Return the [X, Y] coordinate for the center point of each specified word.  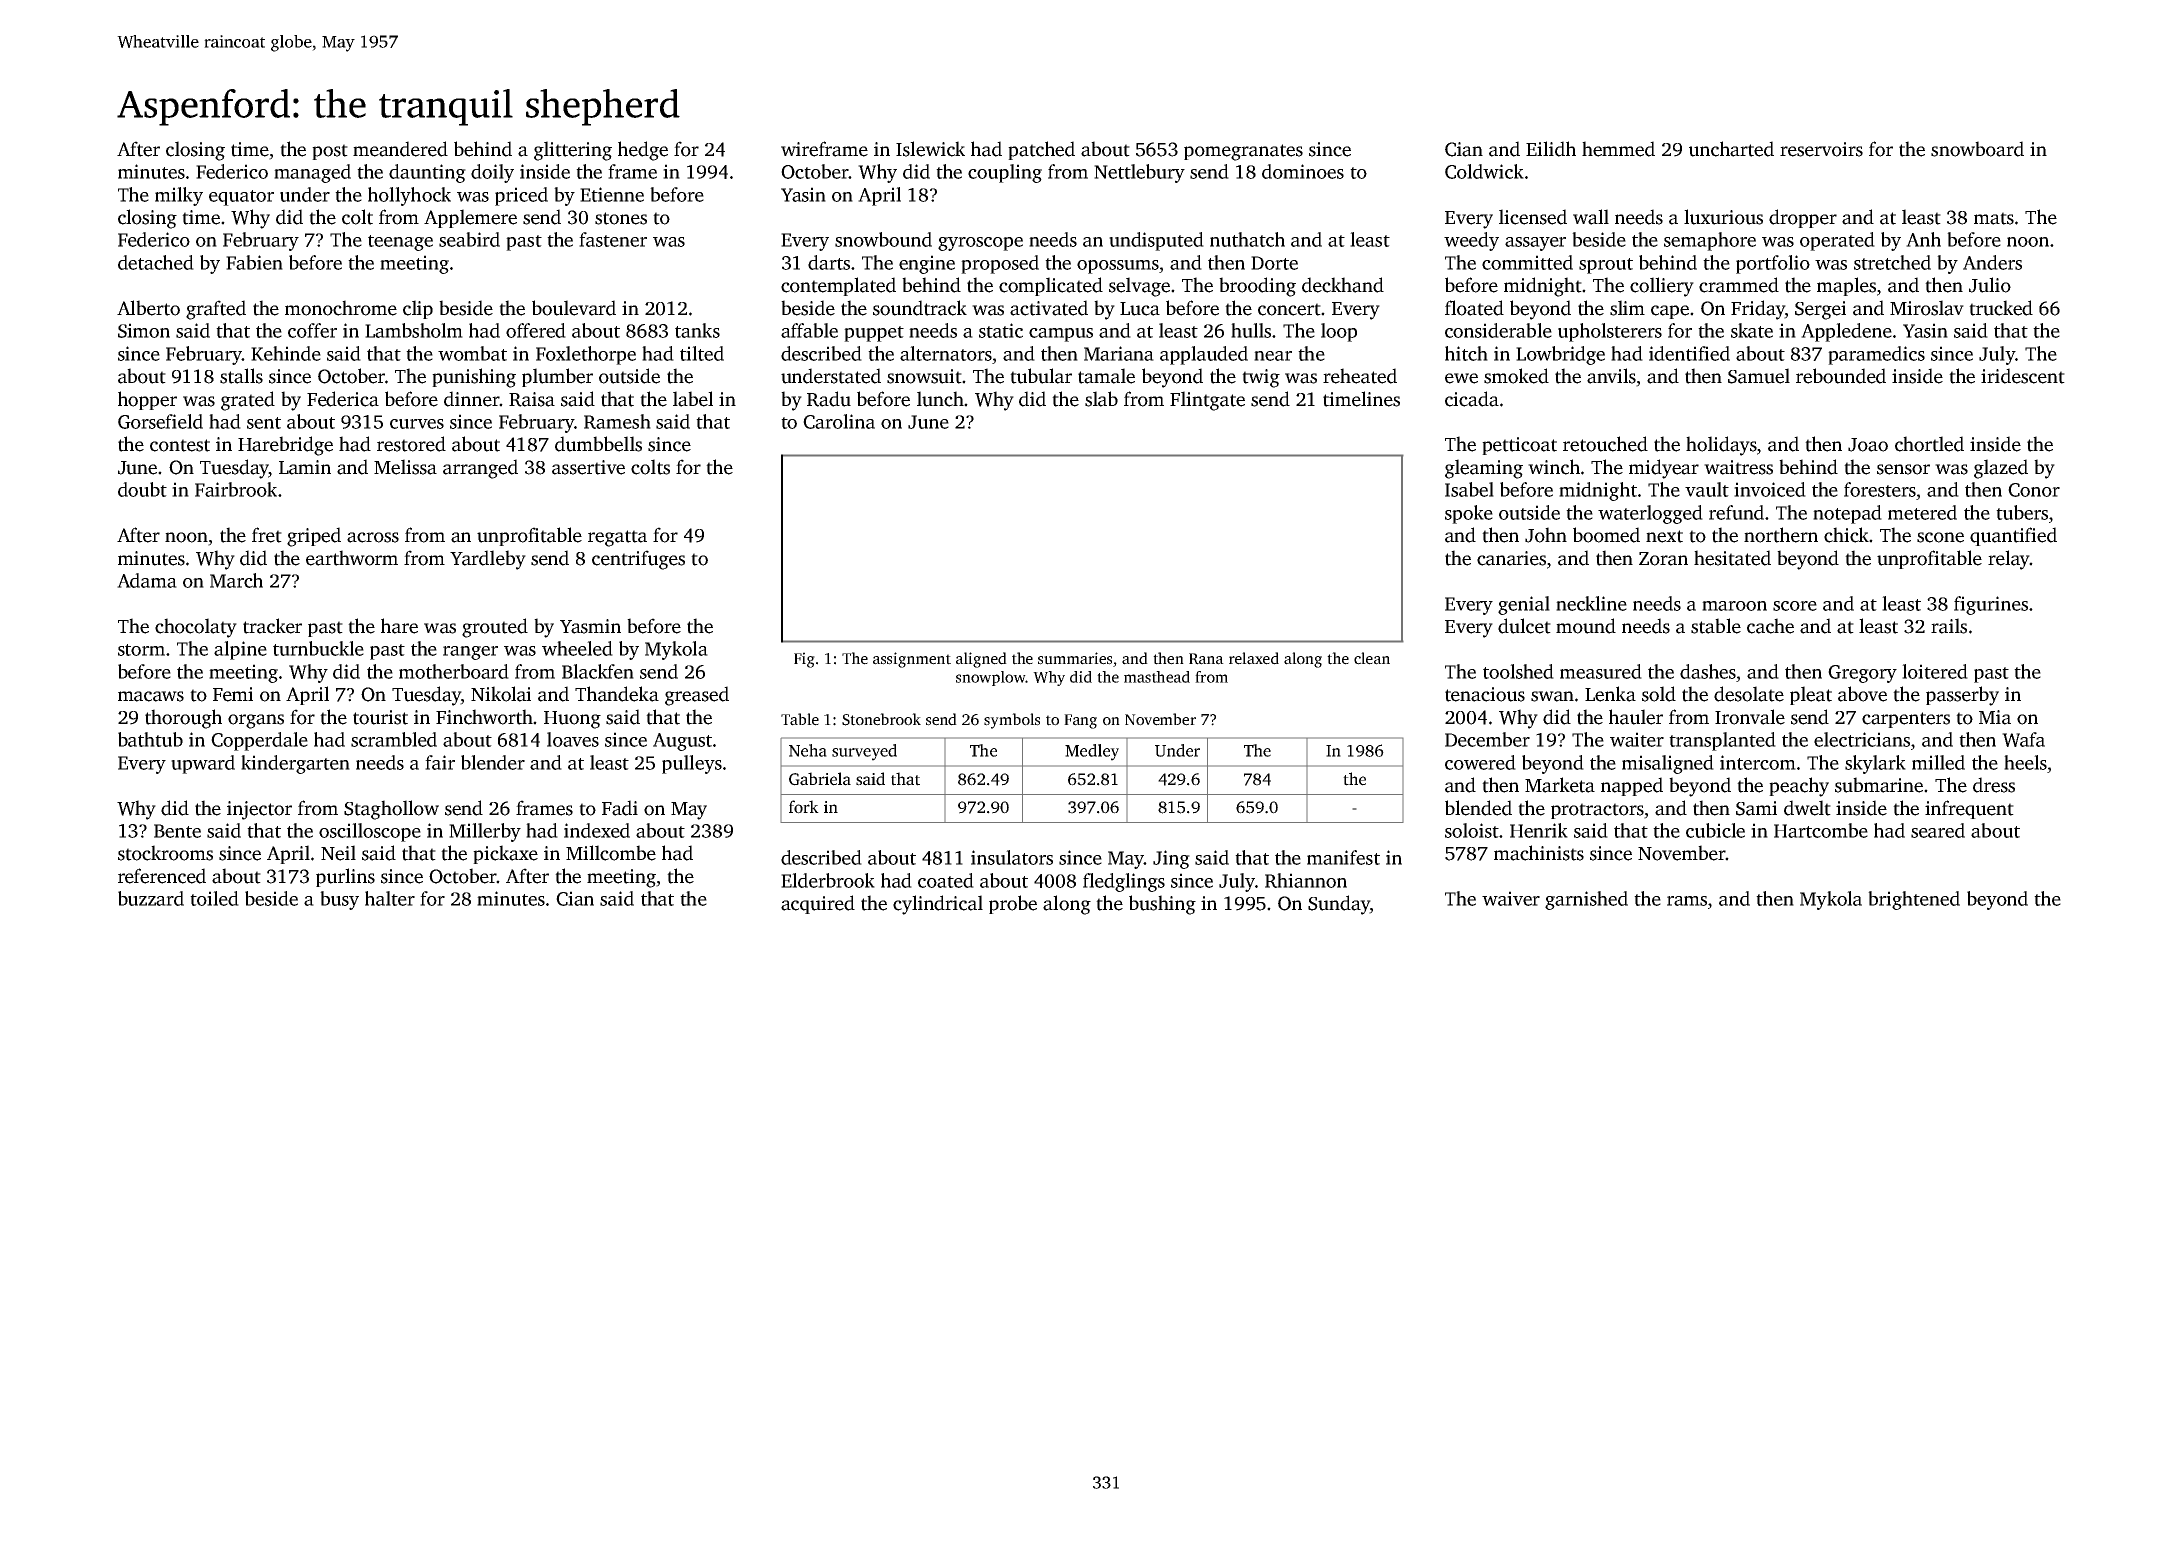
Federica [343, 399]
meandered [400, 149]
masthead [1157, 677]
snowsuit [924, 376]
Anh [1923, 239]
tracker [272, 626]
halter [390, 898]
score [1795, 606]
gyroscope [980, 244]
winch [1554, 467]
